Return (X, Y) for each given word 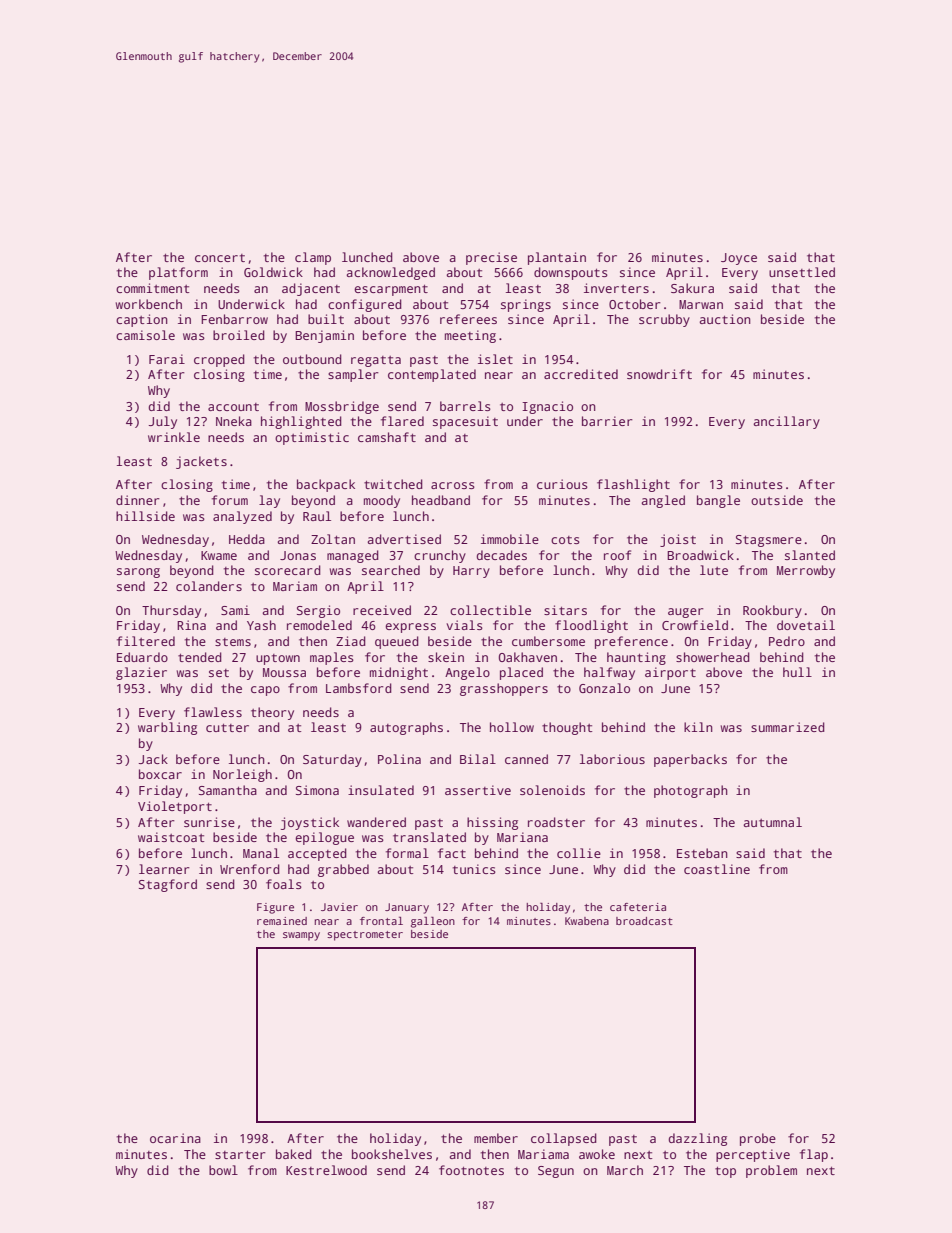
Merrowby (806, 571)
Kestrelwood (326, 1170)
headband (441, 500)
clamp (313, 258)
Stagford (168, 885)
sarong (138, 573)
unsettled (802, 272)
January (407, 908)
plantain (557, 258)
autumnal (772, 822)
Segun (556, 1172)
